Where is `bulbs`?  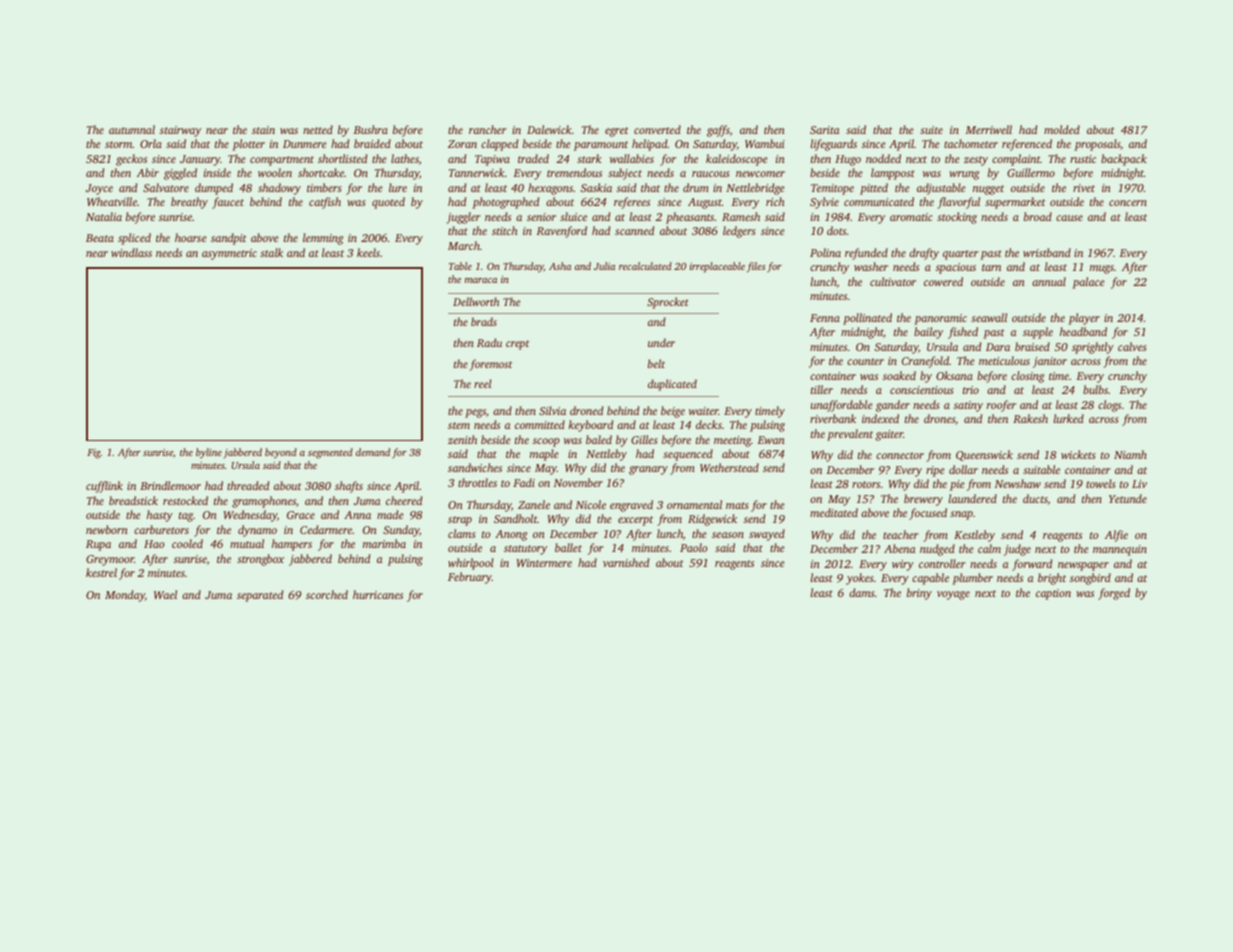
bulbs is located at coordinates (1095, 389).
